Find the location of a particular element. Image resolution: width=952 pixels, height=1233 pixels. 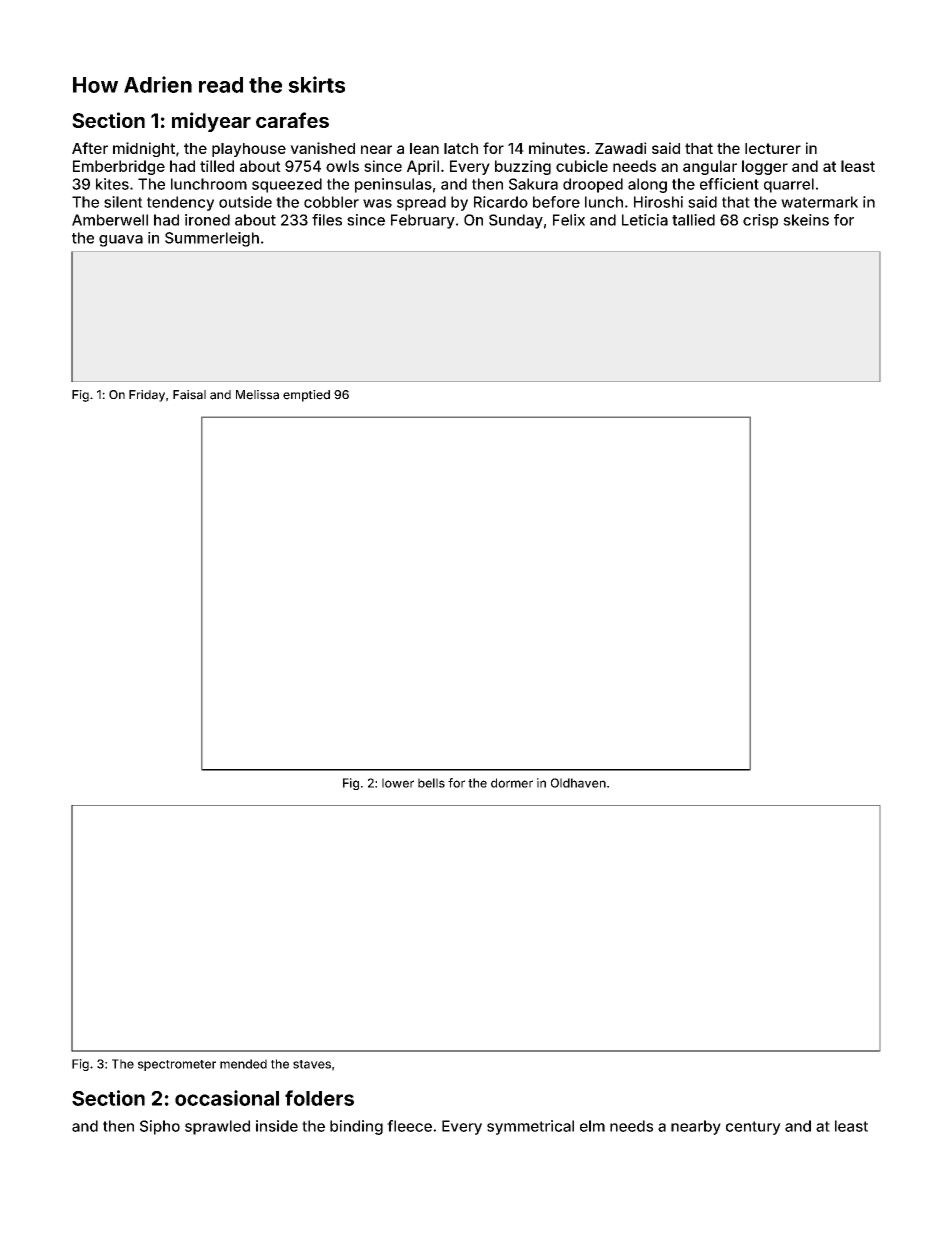

lecturer is located at coordinates (773, 148).
